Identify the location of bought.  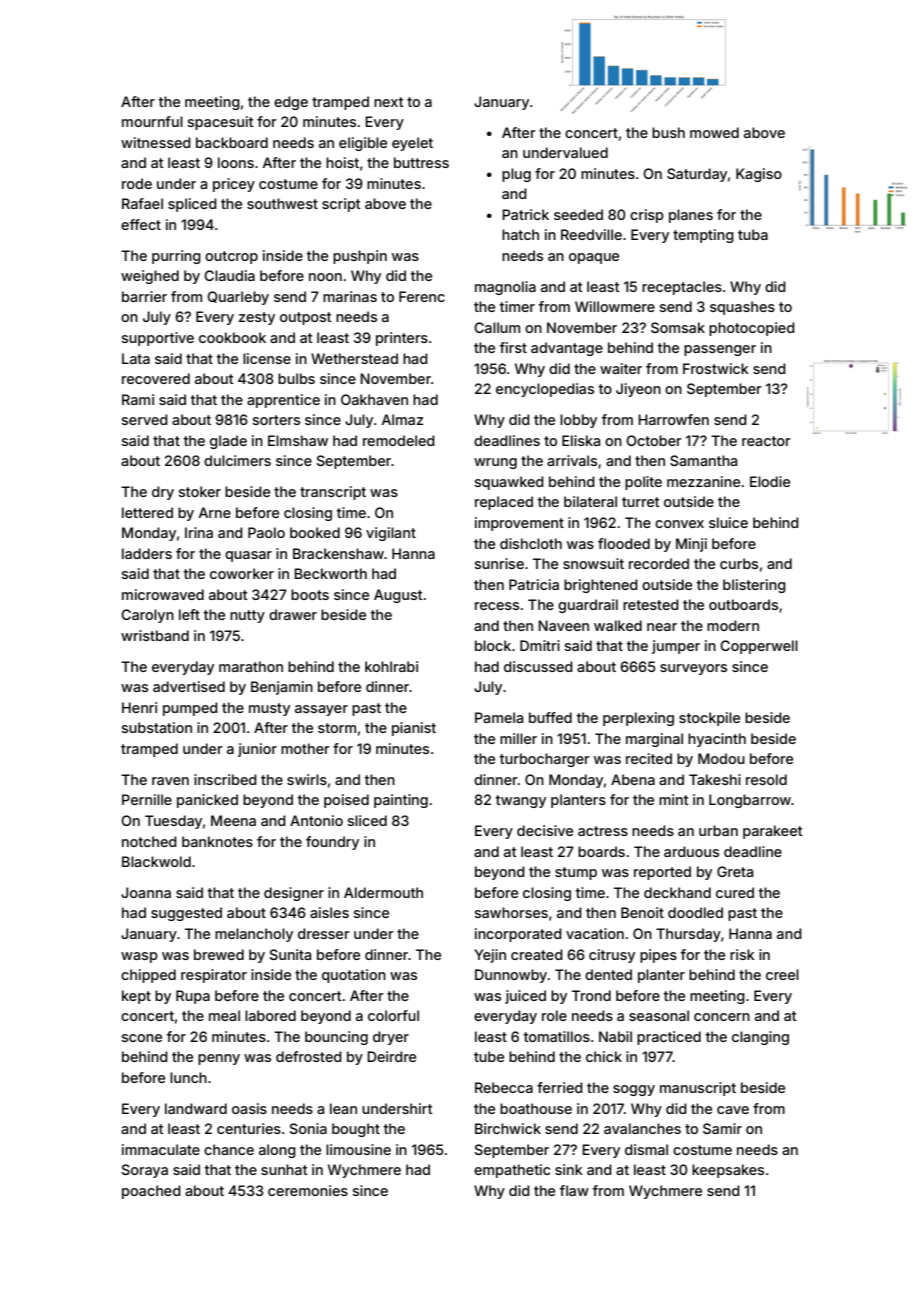
(356, 1130).
